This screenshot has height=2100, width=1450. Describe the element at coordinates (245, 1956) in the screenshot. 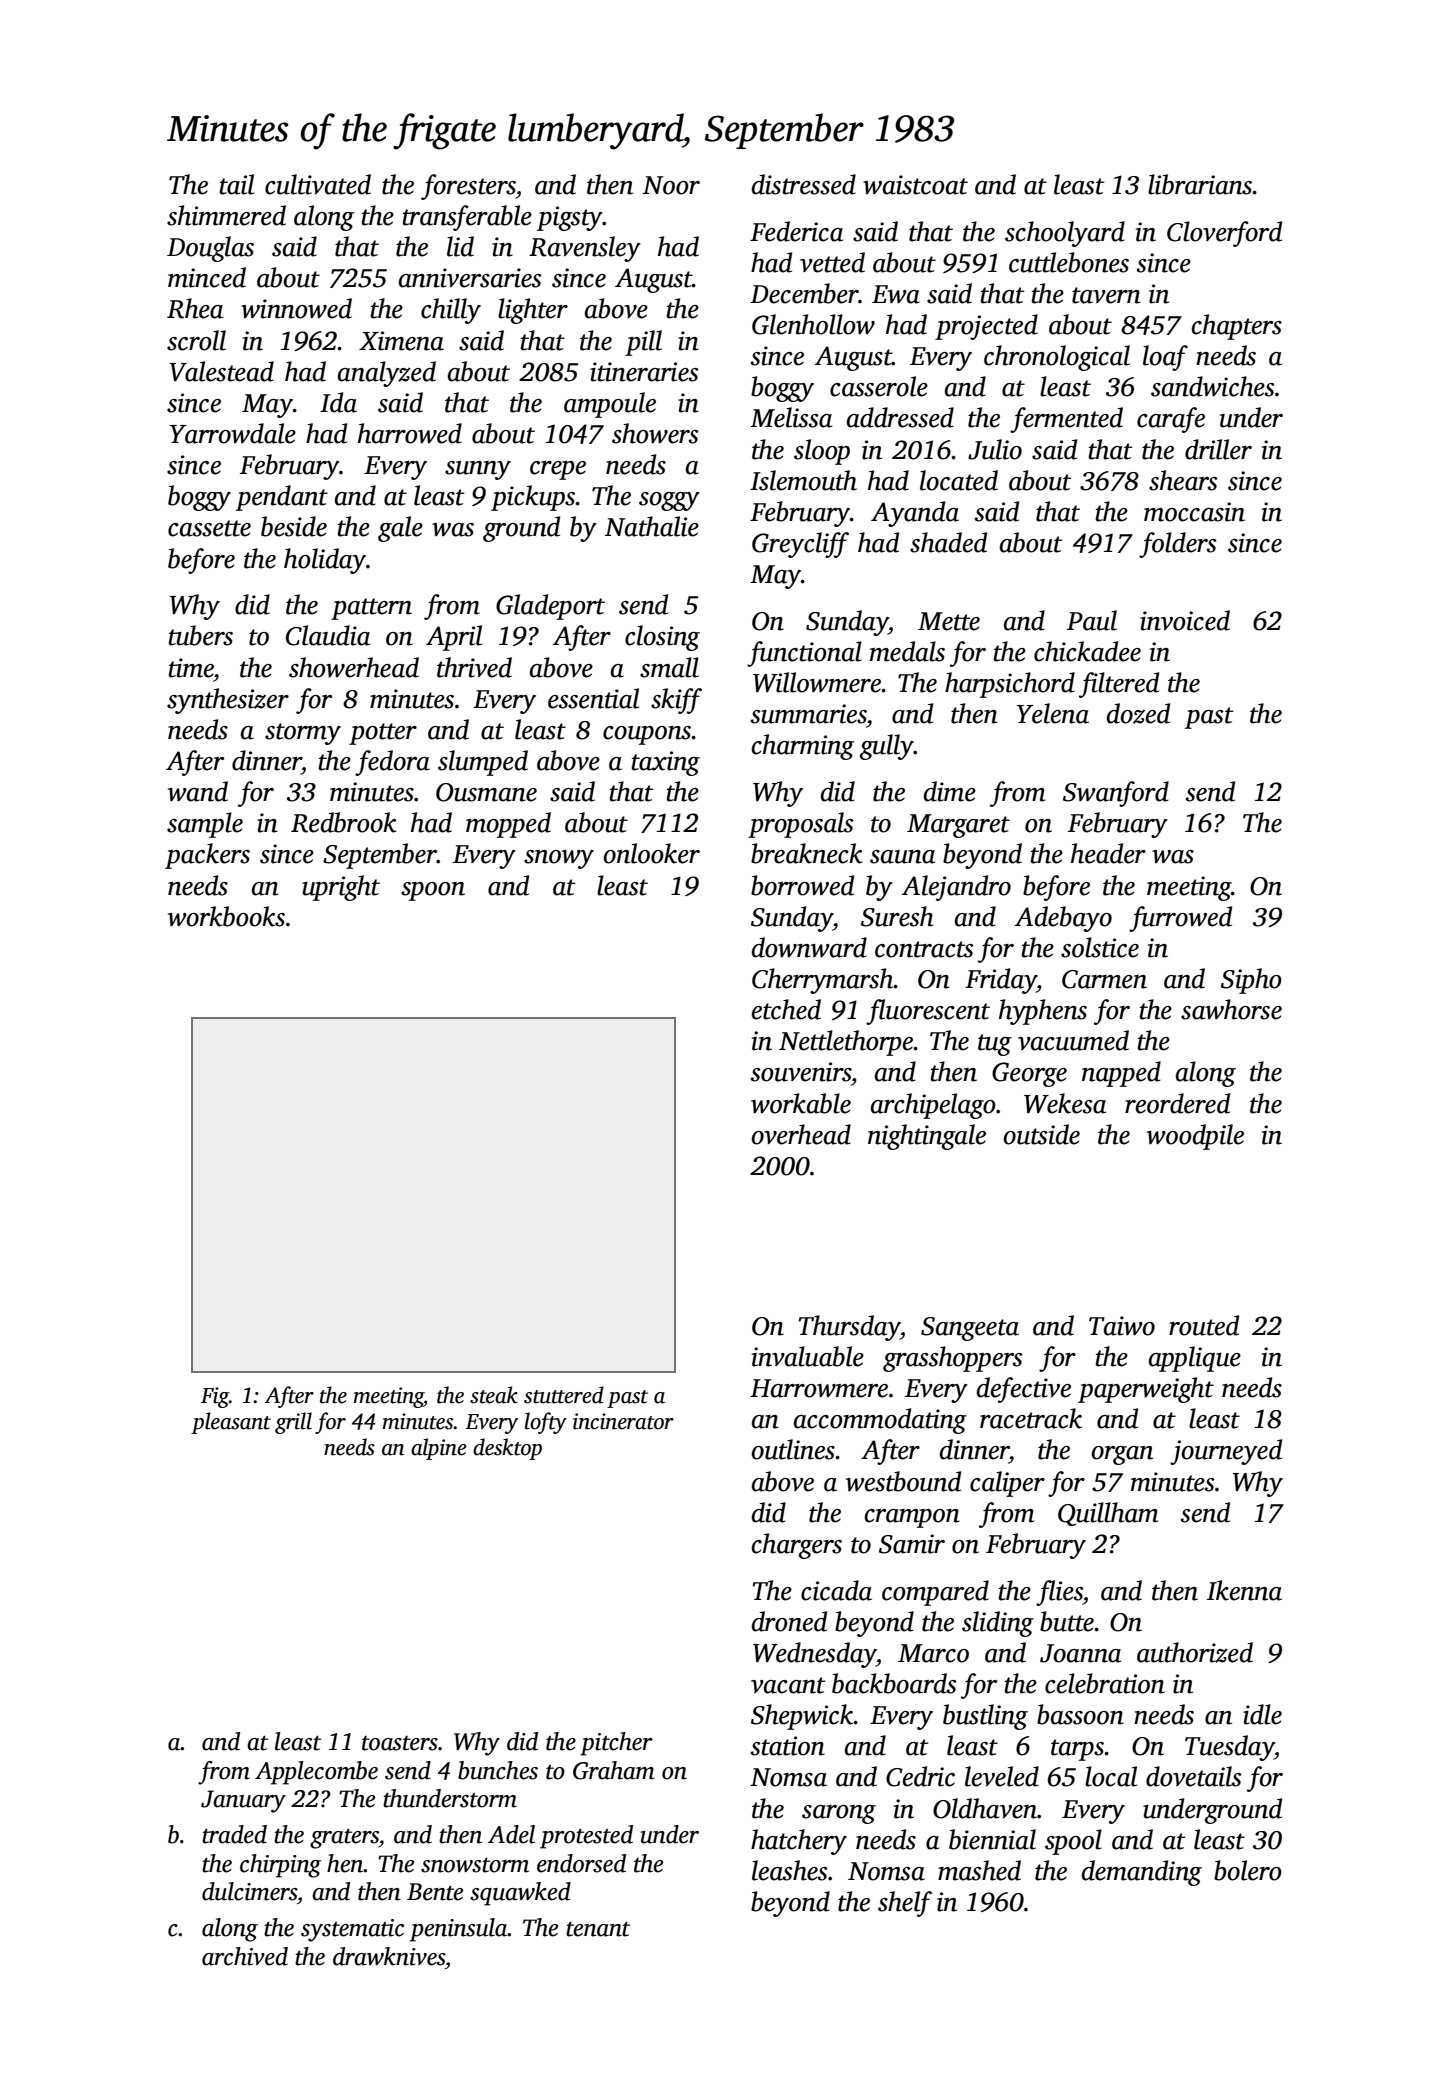

I see `archived` at that location.
